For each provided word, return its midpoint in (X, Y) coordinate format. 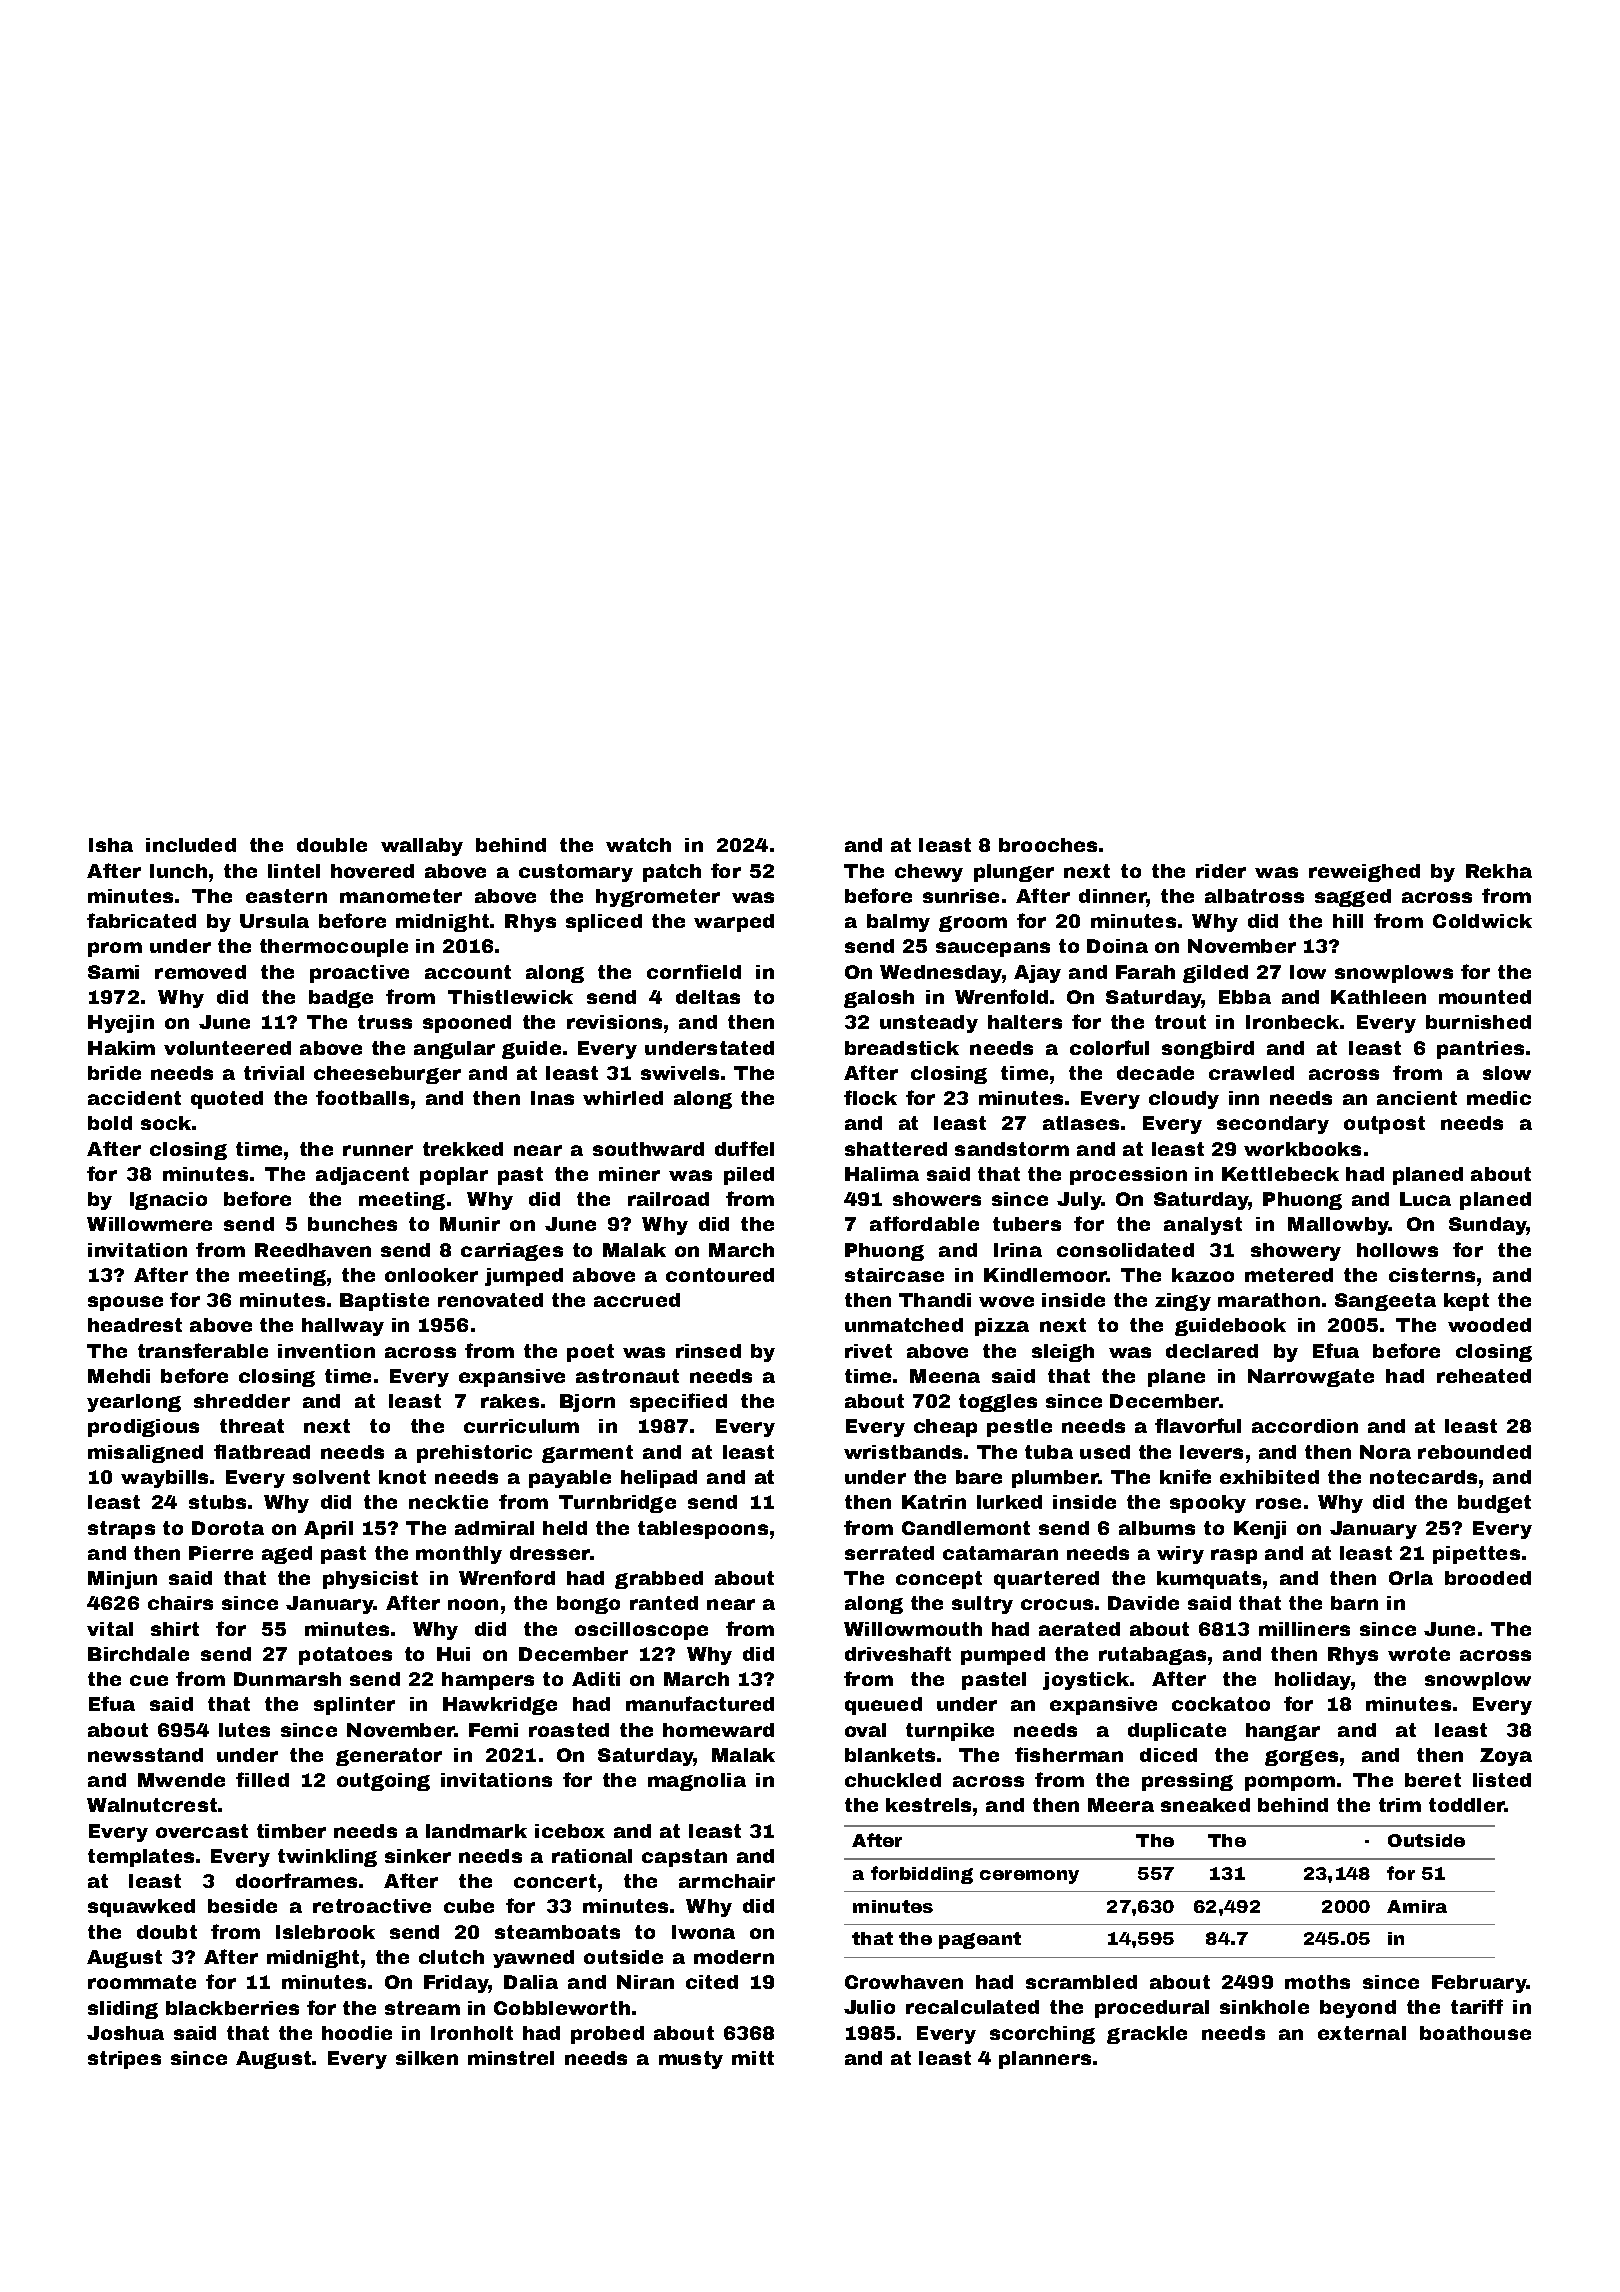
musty (691, 2060)
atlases (1081, 1123)
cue (149, 1680)
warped (734, 923)
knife (1185, 1476)
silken (427, 2058)
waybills (164, 1479)
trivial (274, 1073)
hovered (372, 871)
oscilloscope (641, 1631)
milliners (1304, 1629)
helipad (659, 1479)
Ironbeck (1292, 1022)
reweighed (1364, 873)
